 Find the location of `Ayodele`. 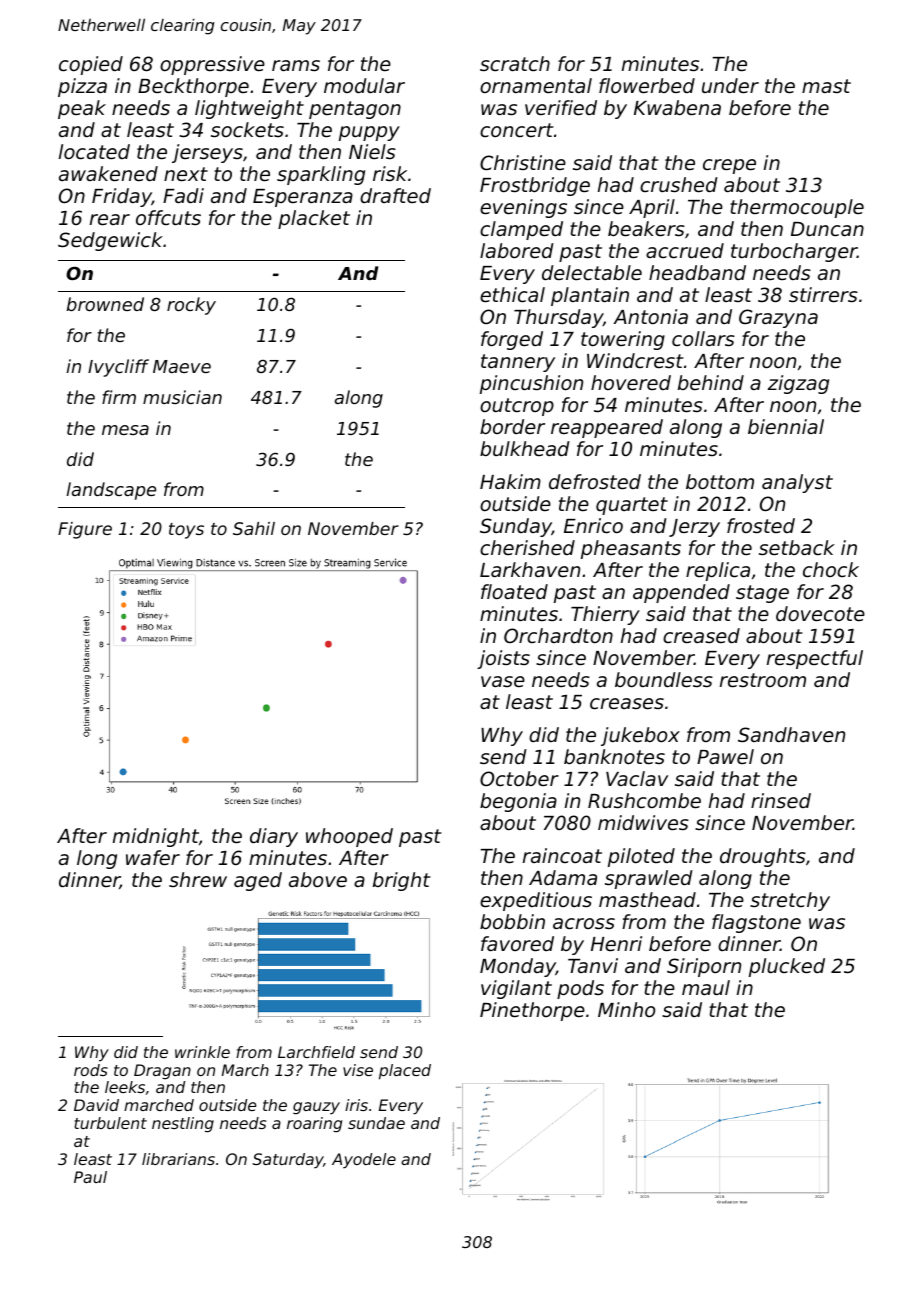

Ayodele is located at coordinates (364, 1160).
